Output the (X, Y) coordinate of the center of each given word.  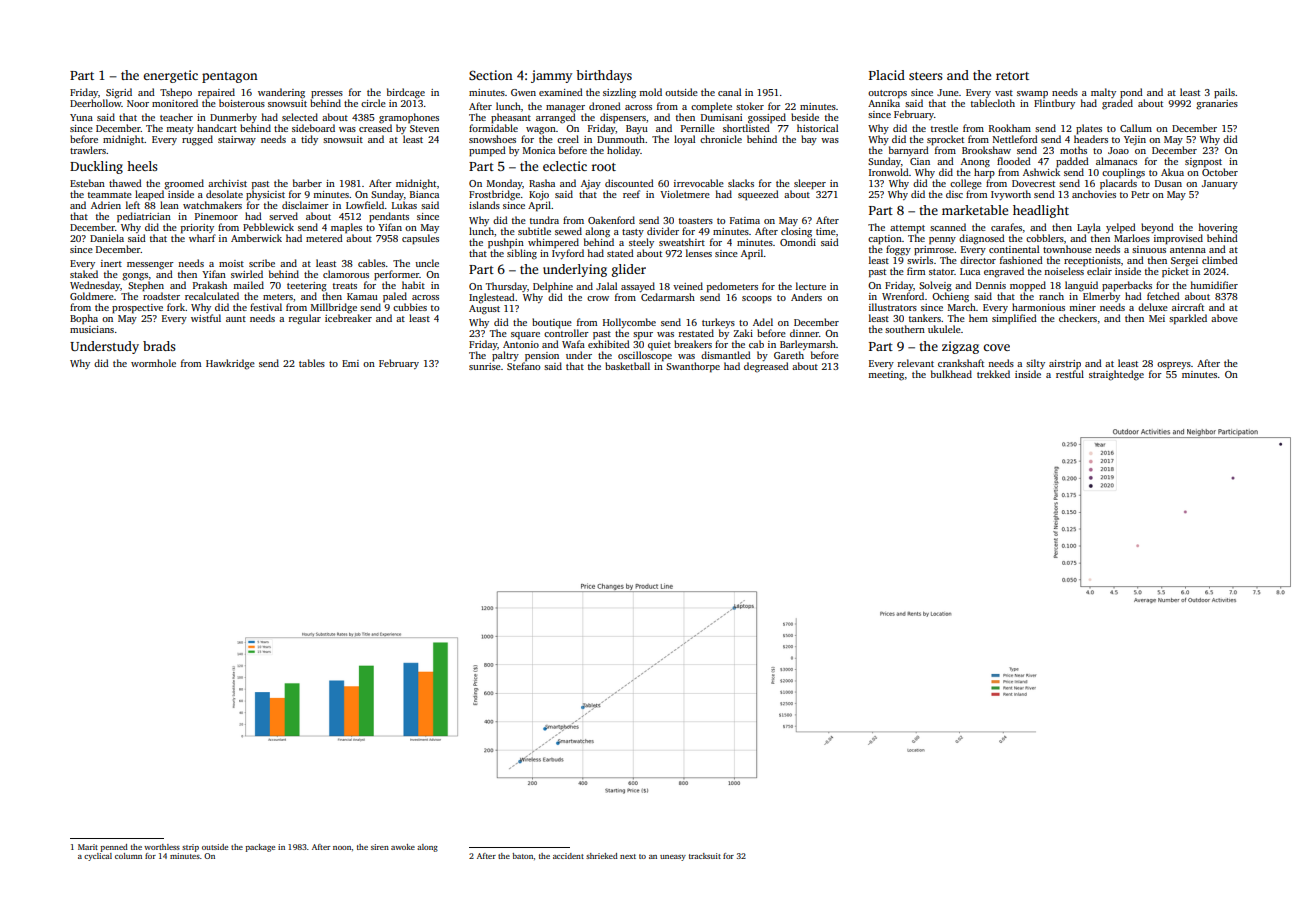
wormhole (153, 363)
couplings (1123, 173)
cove (996, 347)
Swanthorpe (693, 367)
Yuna (81, 117)
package (260, 848)
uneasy (673, 858)
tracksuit (705, 856)
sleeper (810, 184)
